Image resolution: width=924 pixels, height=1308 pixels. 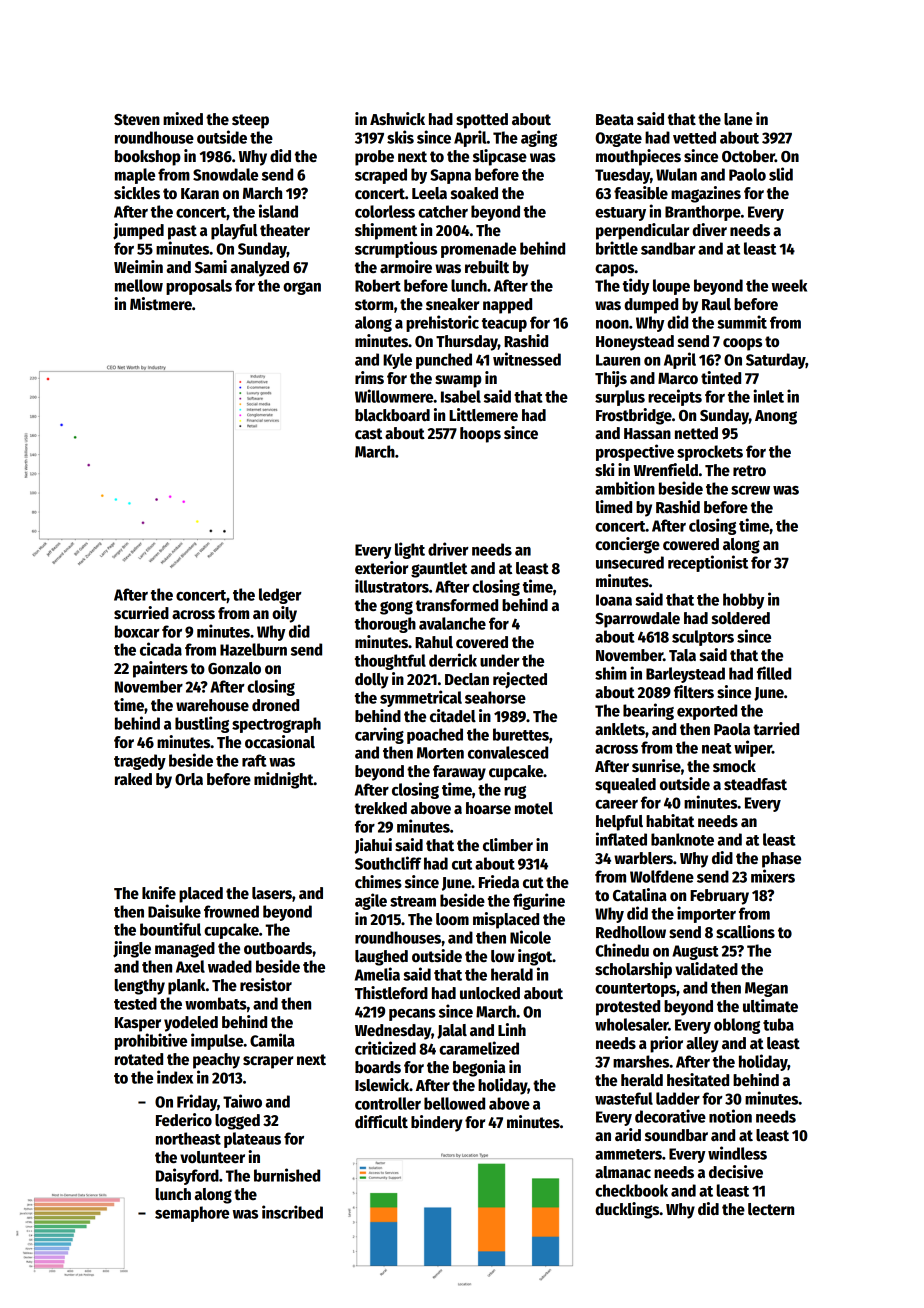 I want to click on semaphore, so click(x=192, y=1214).
